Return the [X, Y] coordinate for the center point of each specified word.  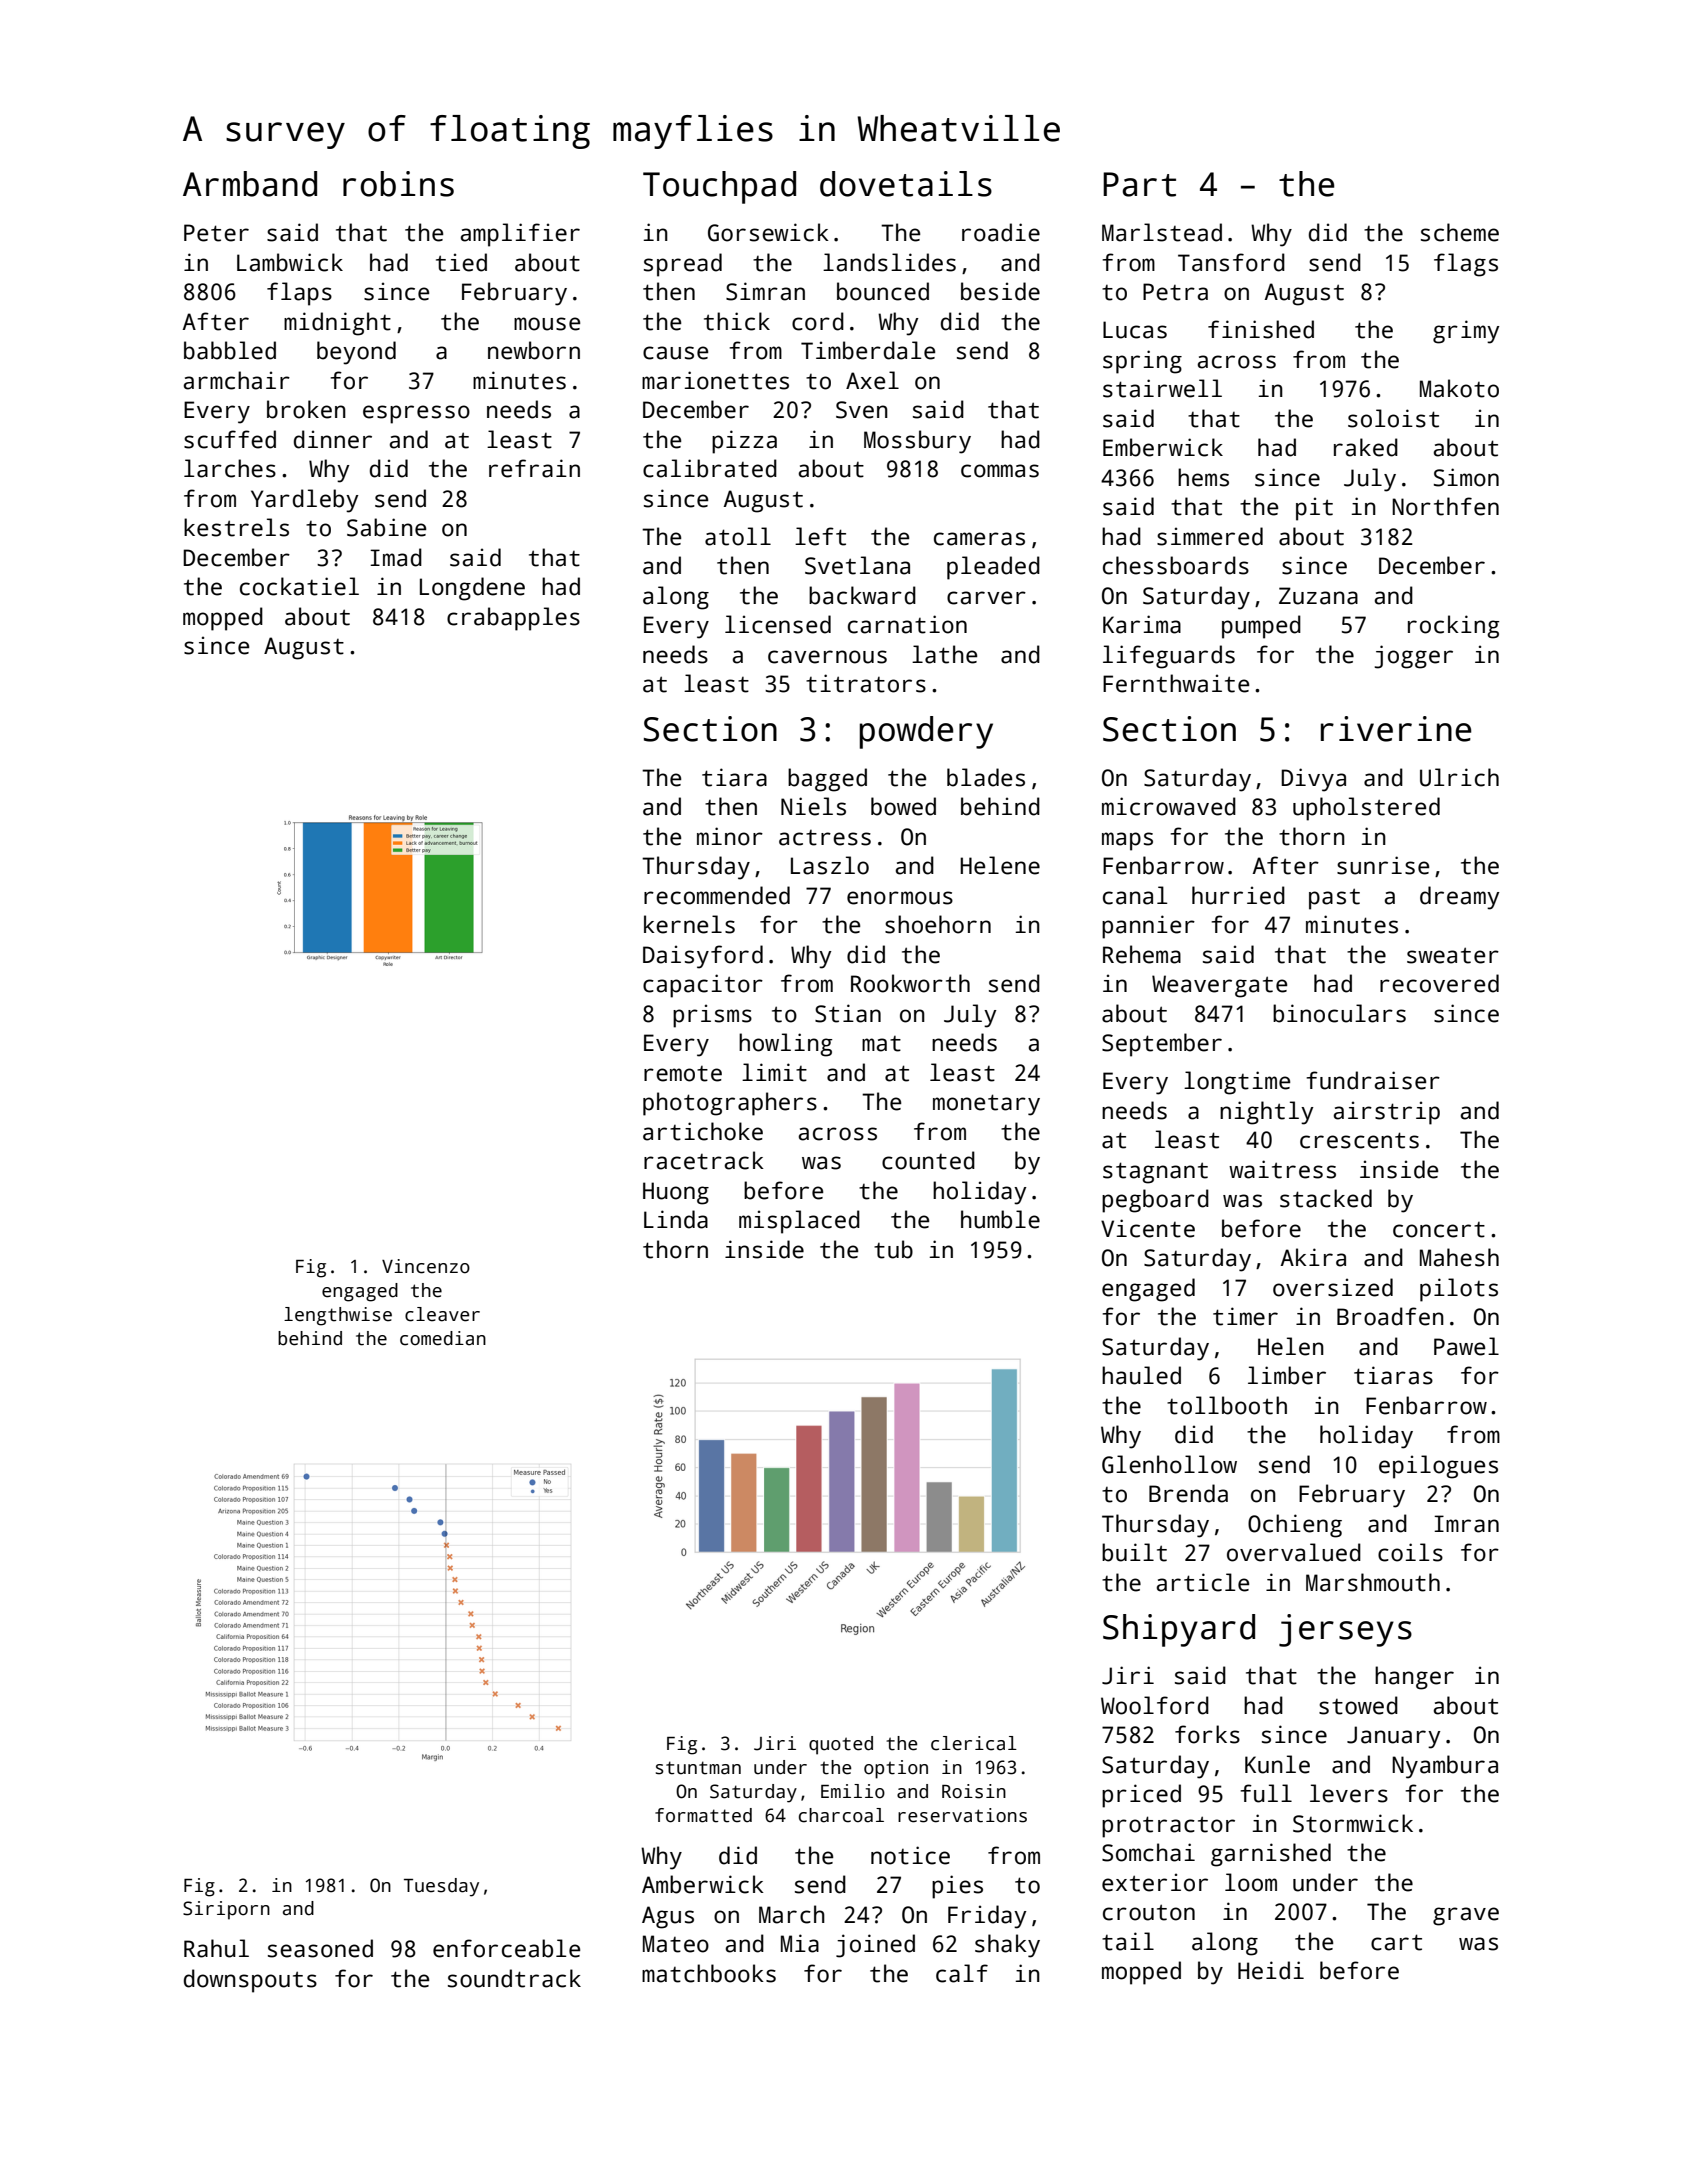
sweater [1453, 955]
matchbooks [709, 1973]
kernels [689, 924]
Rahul [216, 1948]
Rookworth [910, 983]
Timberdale [868, 350]
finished [1261, 329]
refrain [534, 468]
